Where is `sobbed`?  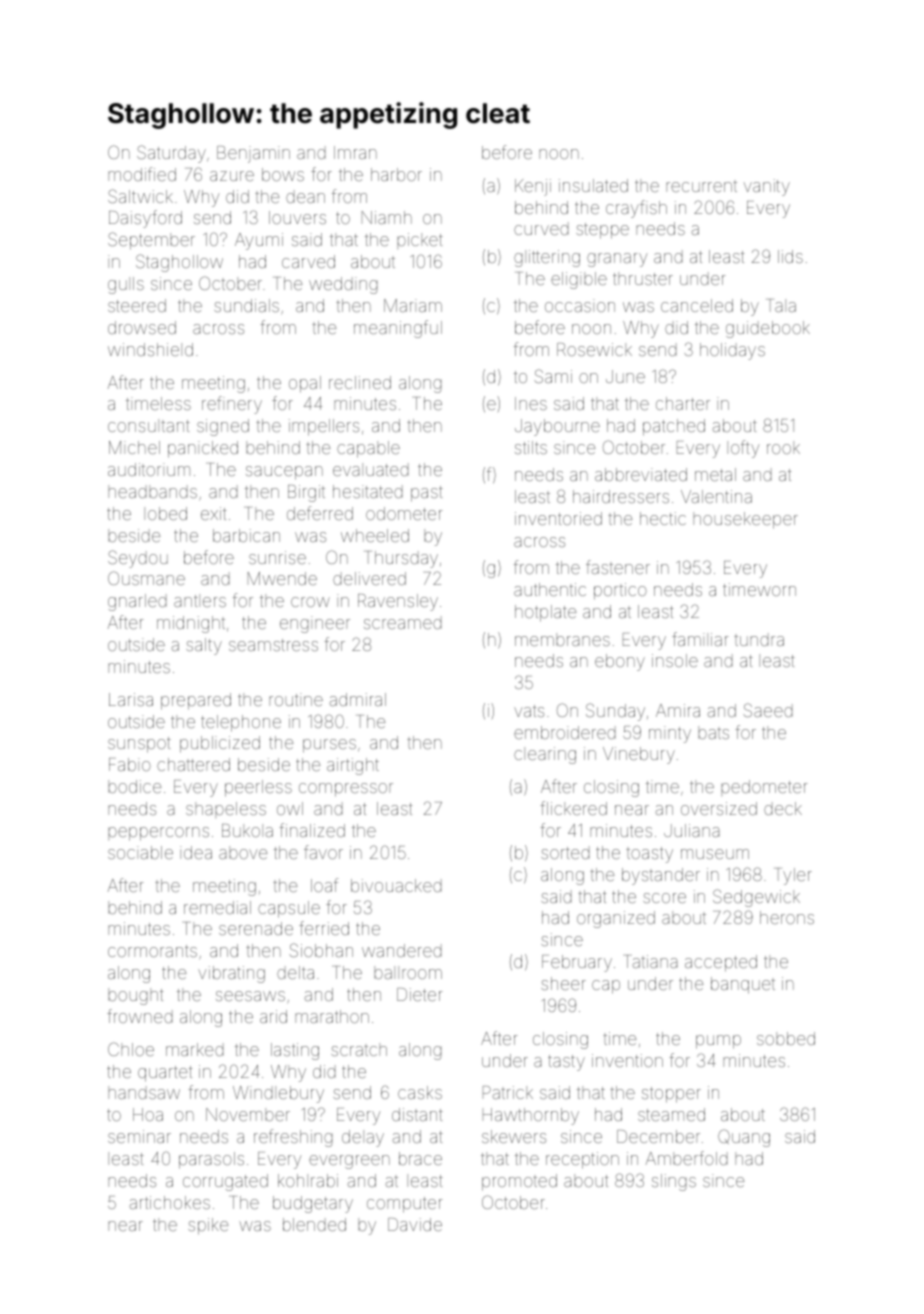
sobbed is located at coordinates (786, 1038).
